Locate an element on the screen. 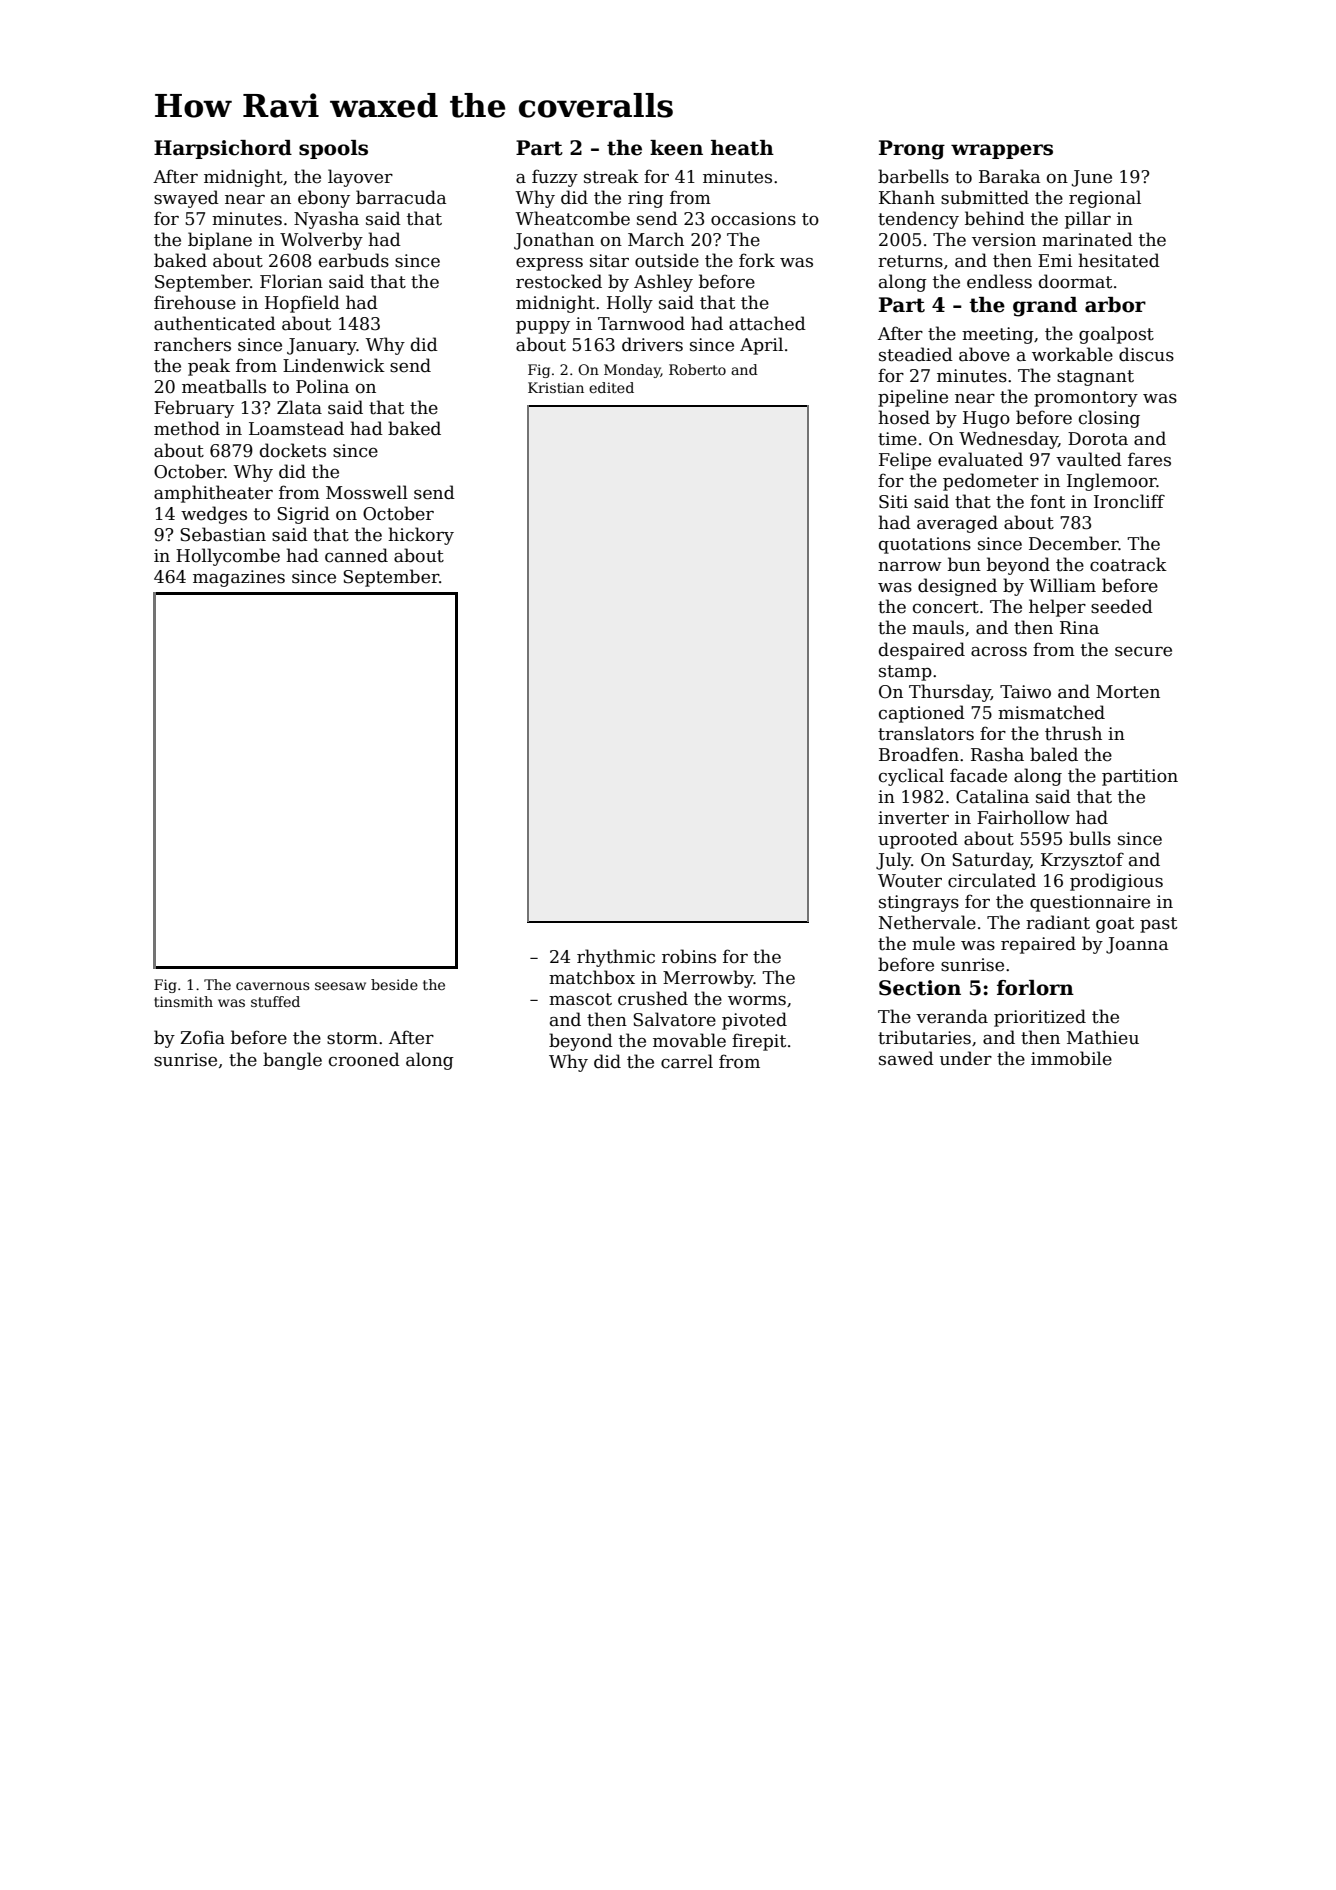 The width and height of the screenshot is (1336, 1890). Siti is located at coordinates (893, 502).
